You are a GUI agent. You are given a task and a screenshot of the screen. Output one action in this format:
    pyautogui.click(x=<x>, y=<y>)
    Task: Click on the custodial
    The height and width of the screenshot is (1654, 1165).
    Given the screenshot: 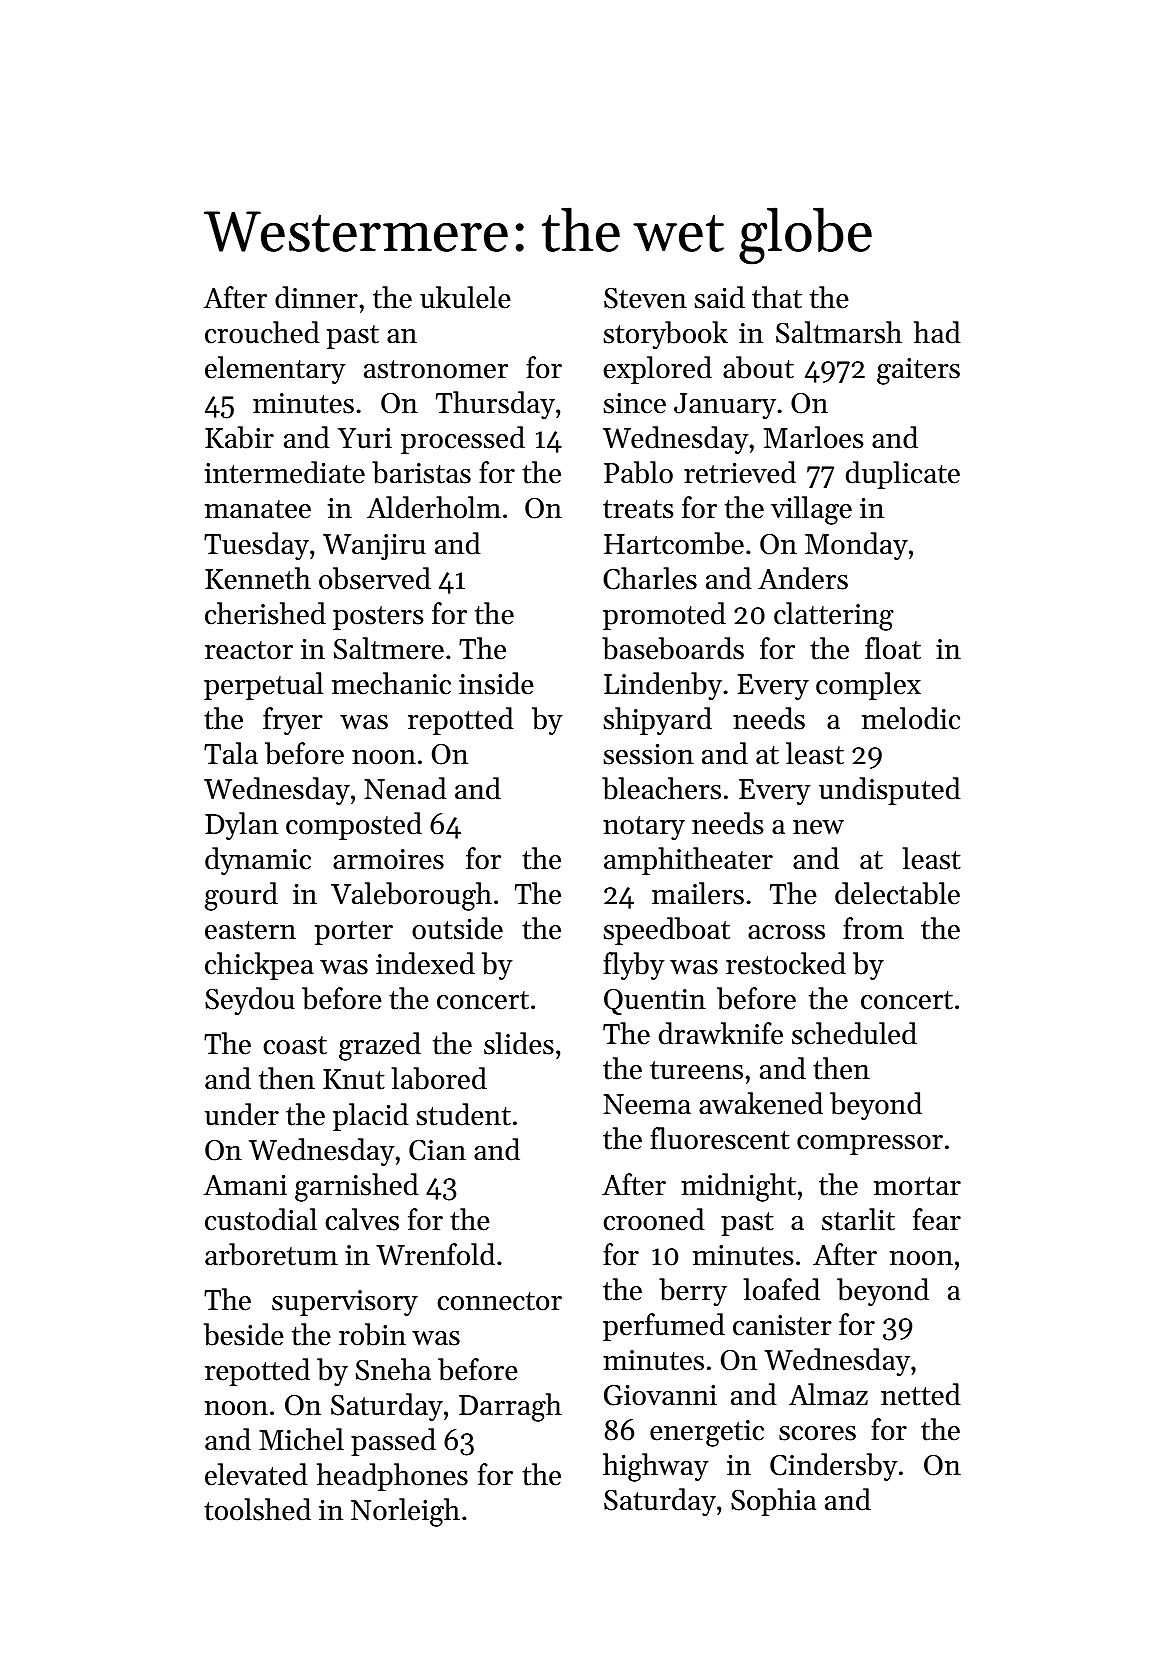 What is the action you would take?
    pyautogui.click(x=261, y=1219)
